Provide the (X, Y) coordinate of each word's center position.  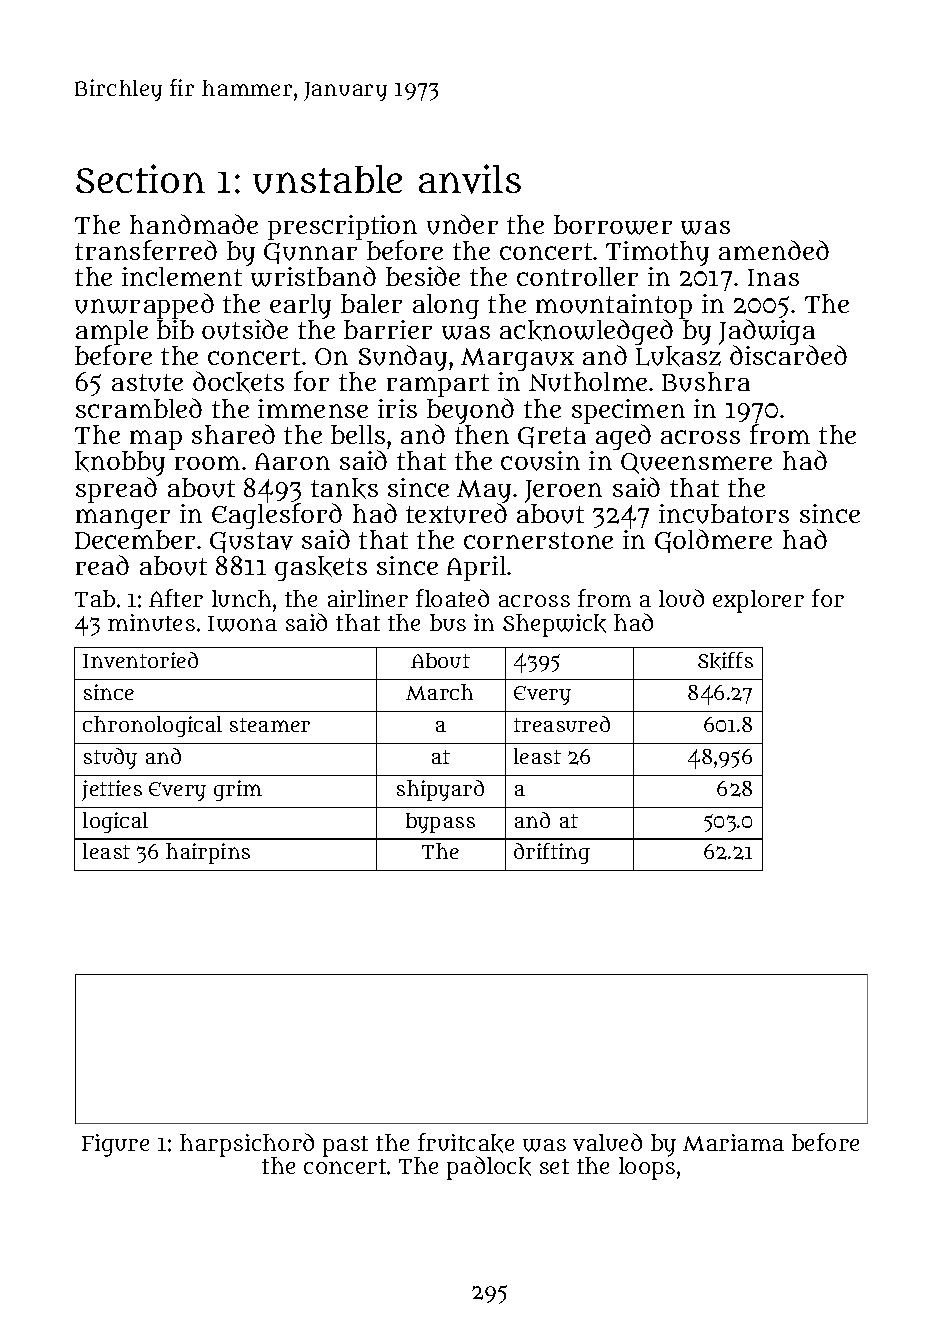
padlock (489, 1168)
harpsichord (247, 1145)
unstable (327, 179)
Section (140, 178)
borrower (613, 225)
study (110, 758)
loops (647, 1168)
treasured (562, 724)
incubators (724, 514)
